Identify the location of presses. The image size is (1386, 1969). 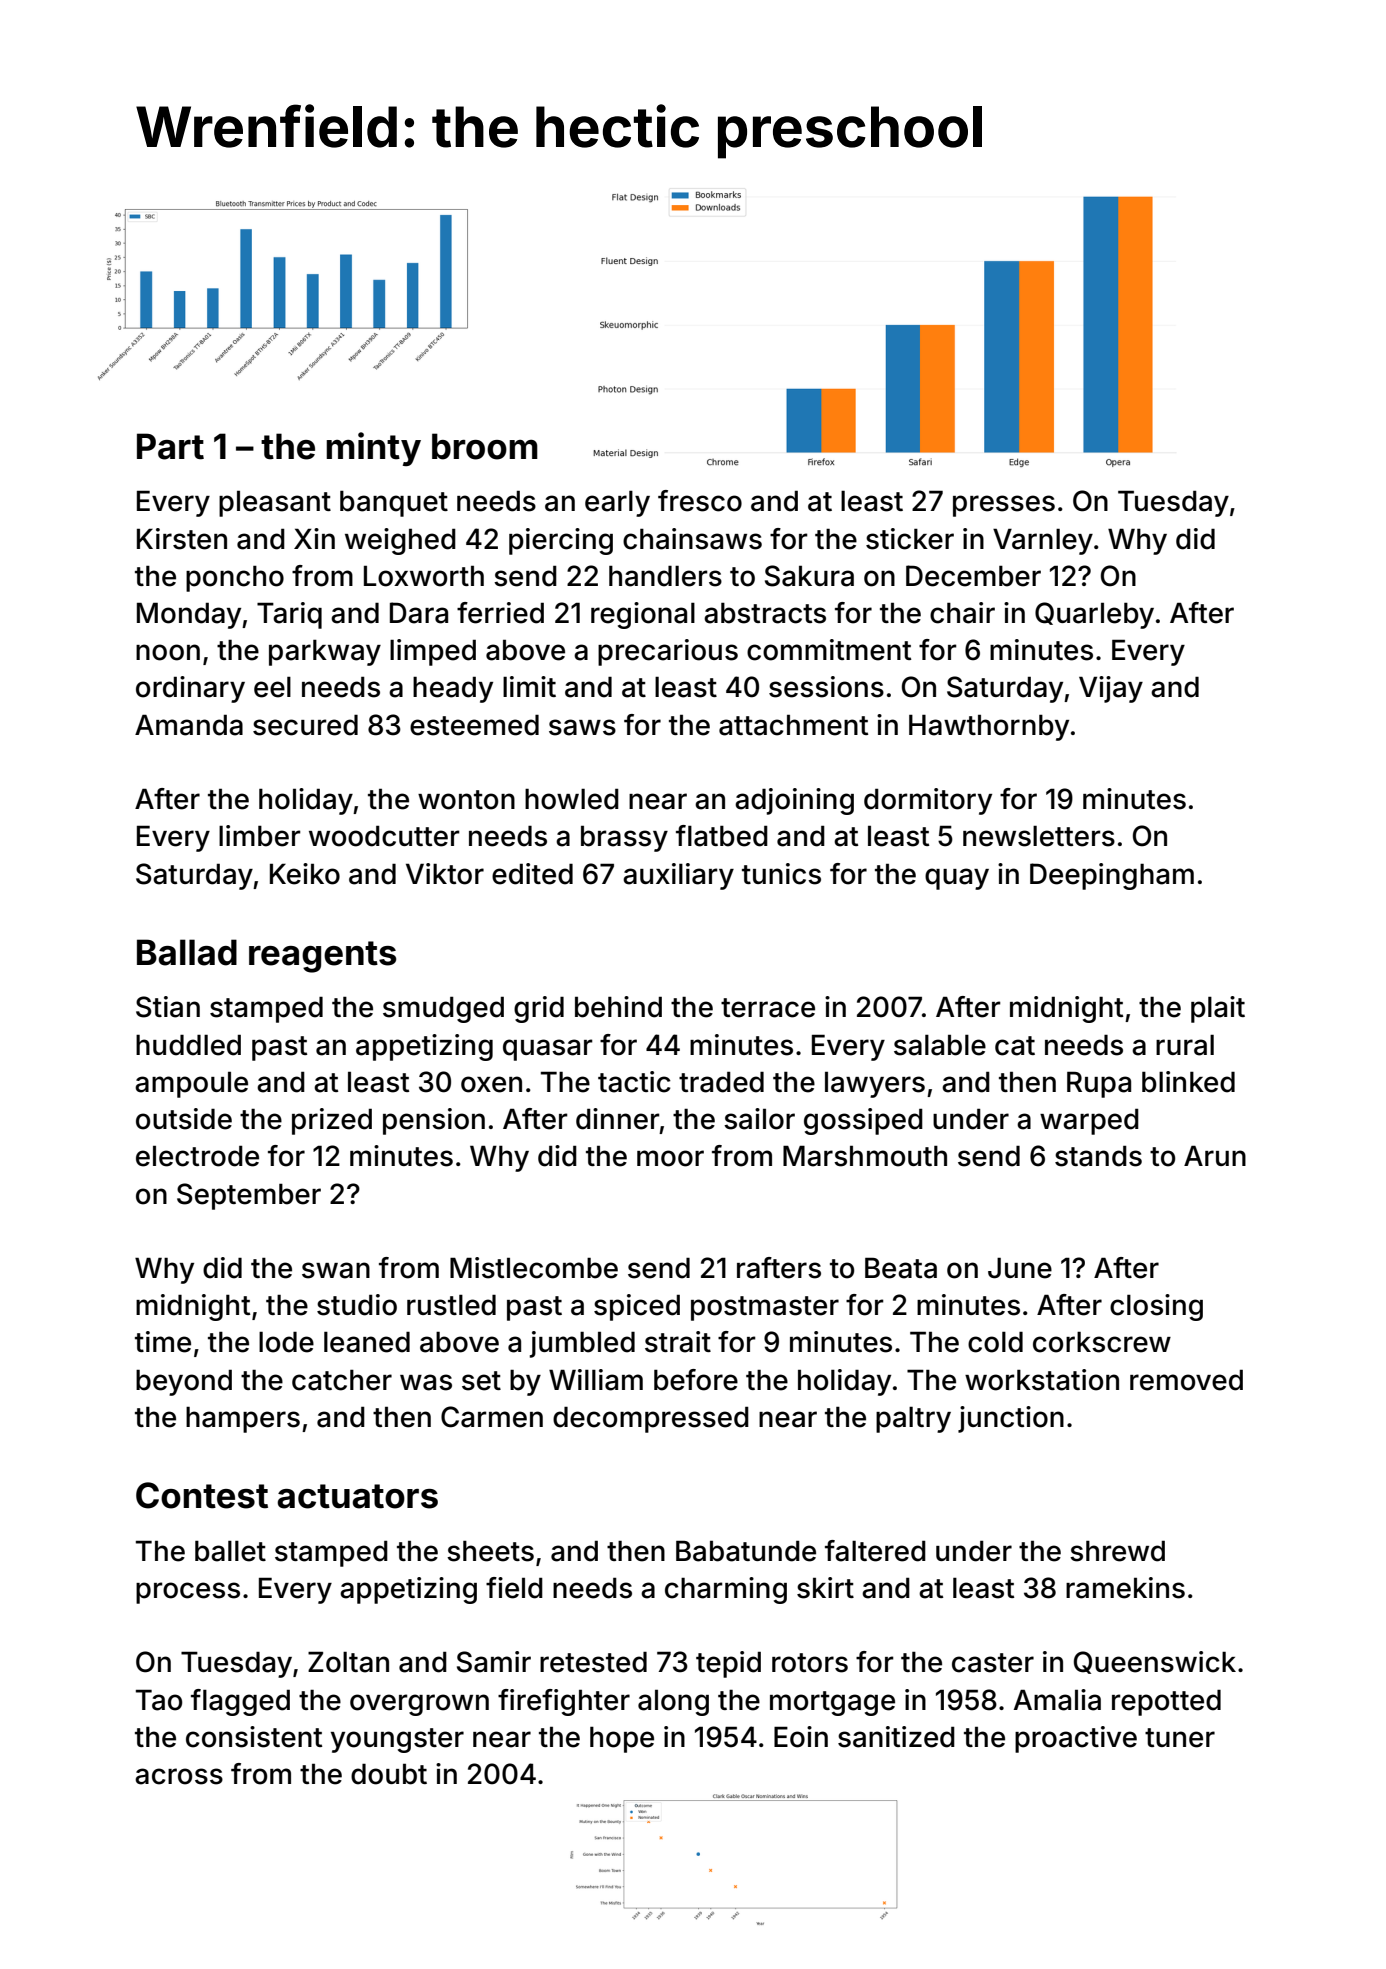
(1004, 506).
